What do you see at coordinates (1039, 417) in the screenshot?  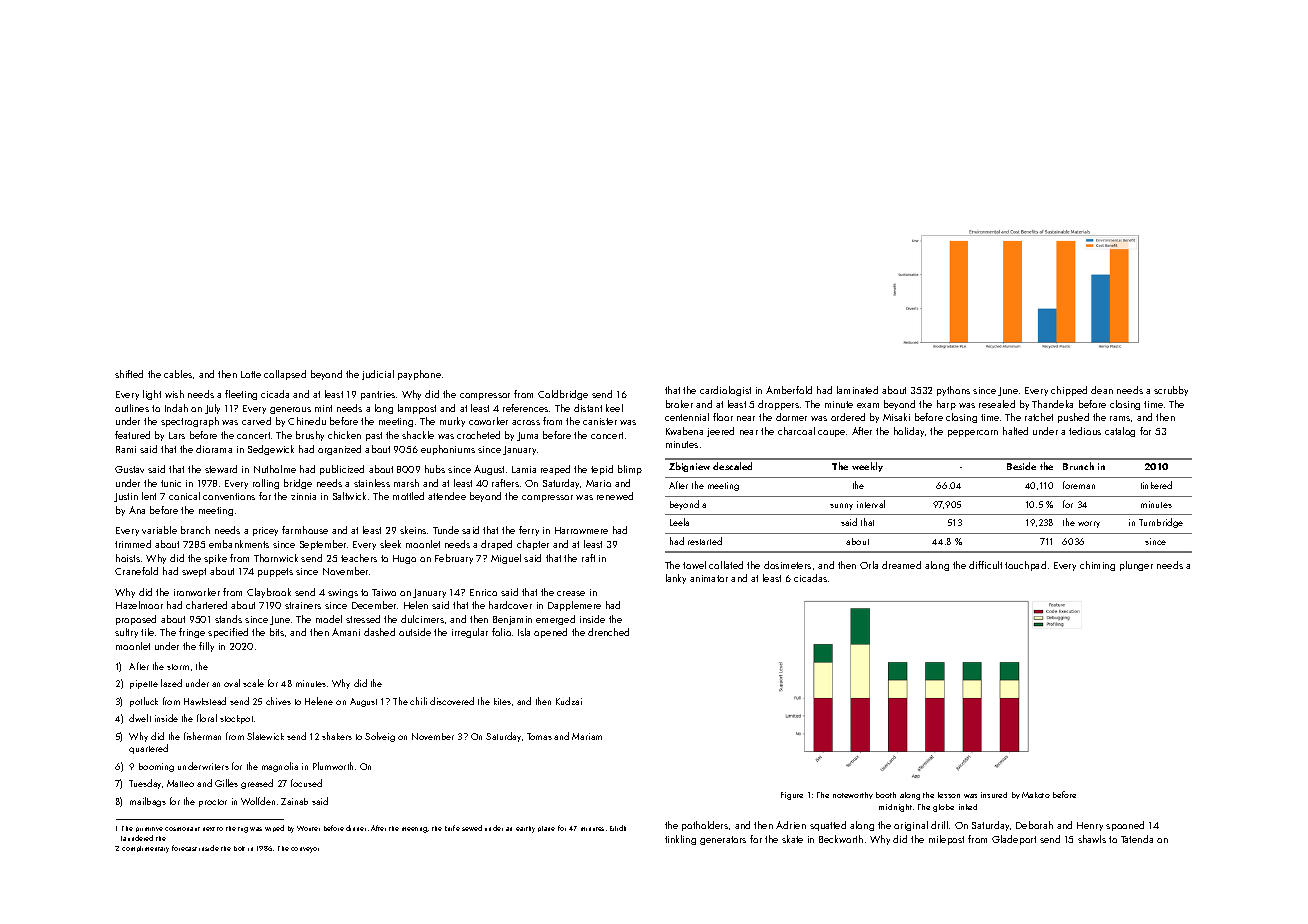 I see `ratchet` at bounding box center [1039, 417].
